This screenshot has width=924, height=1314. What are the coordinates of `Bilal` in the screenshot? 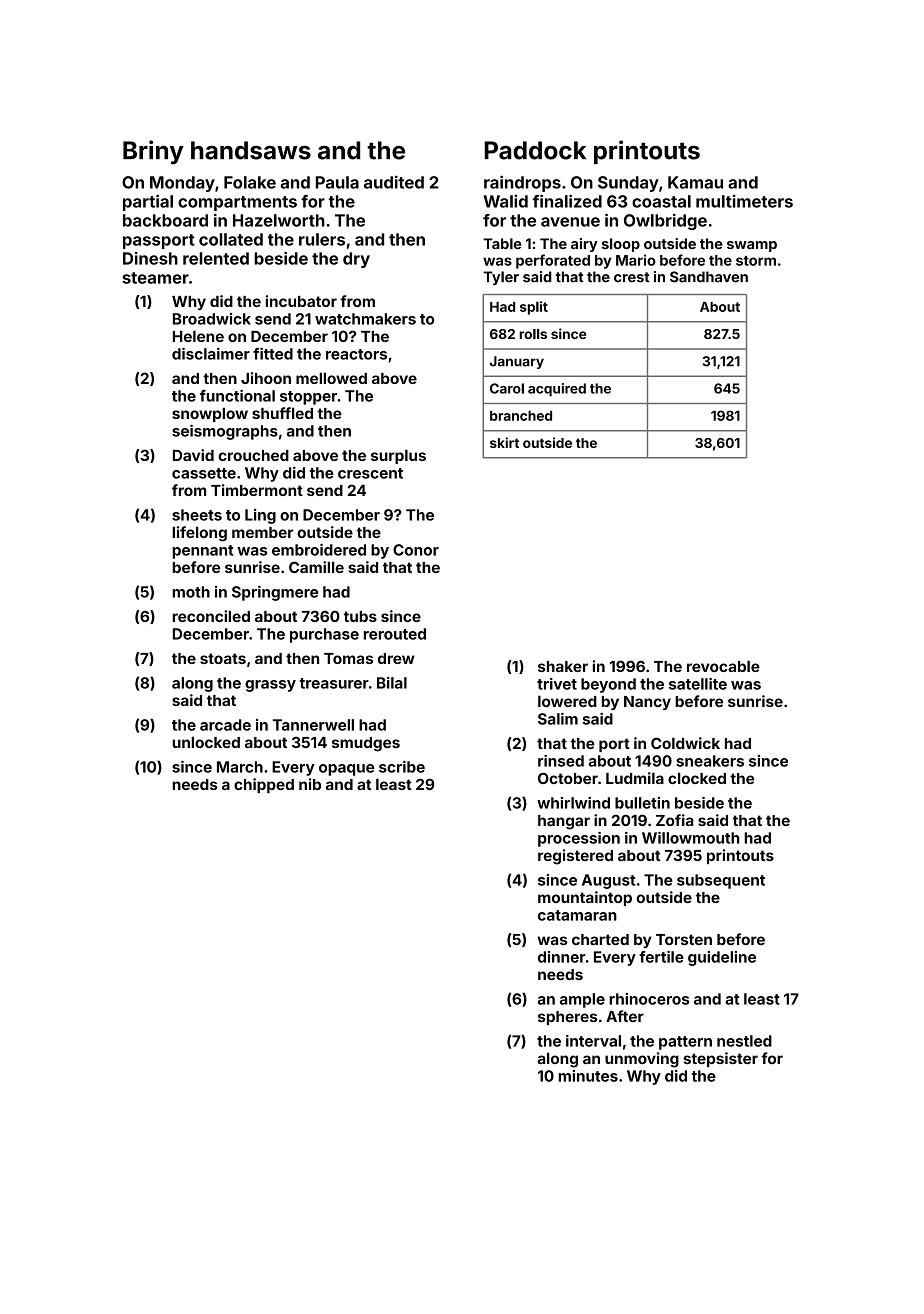 It's located at (392, 683).
